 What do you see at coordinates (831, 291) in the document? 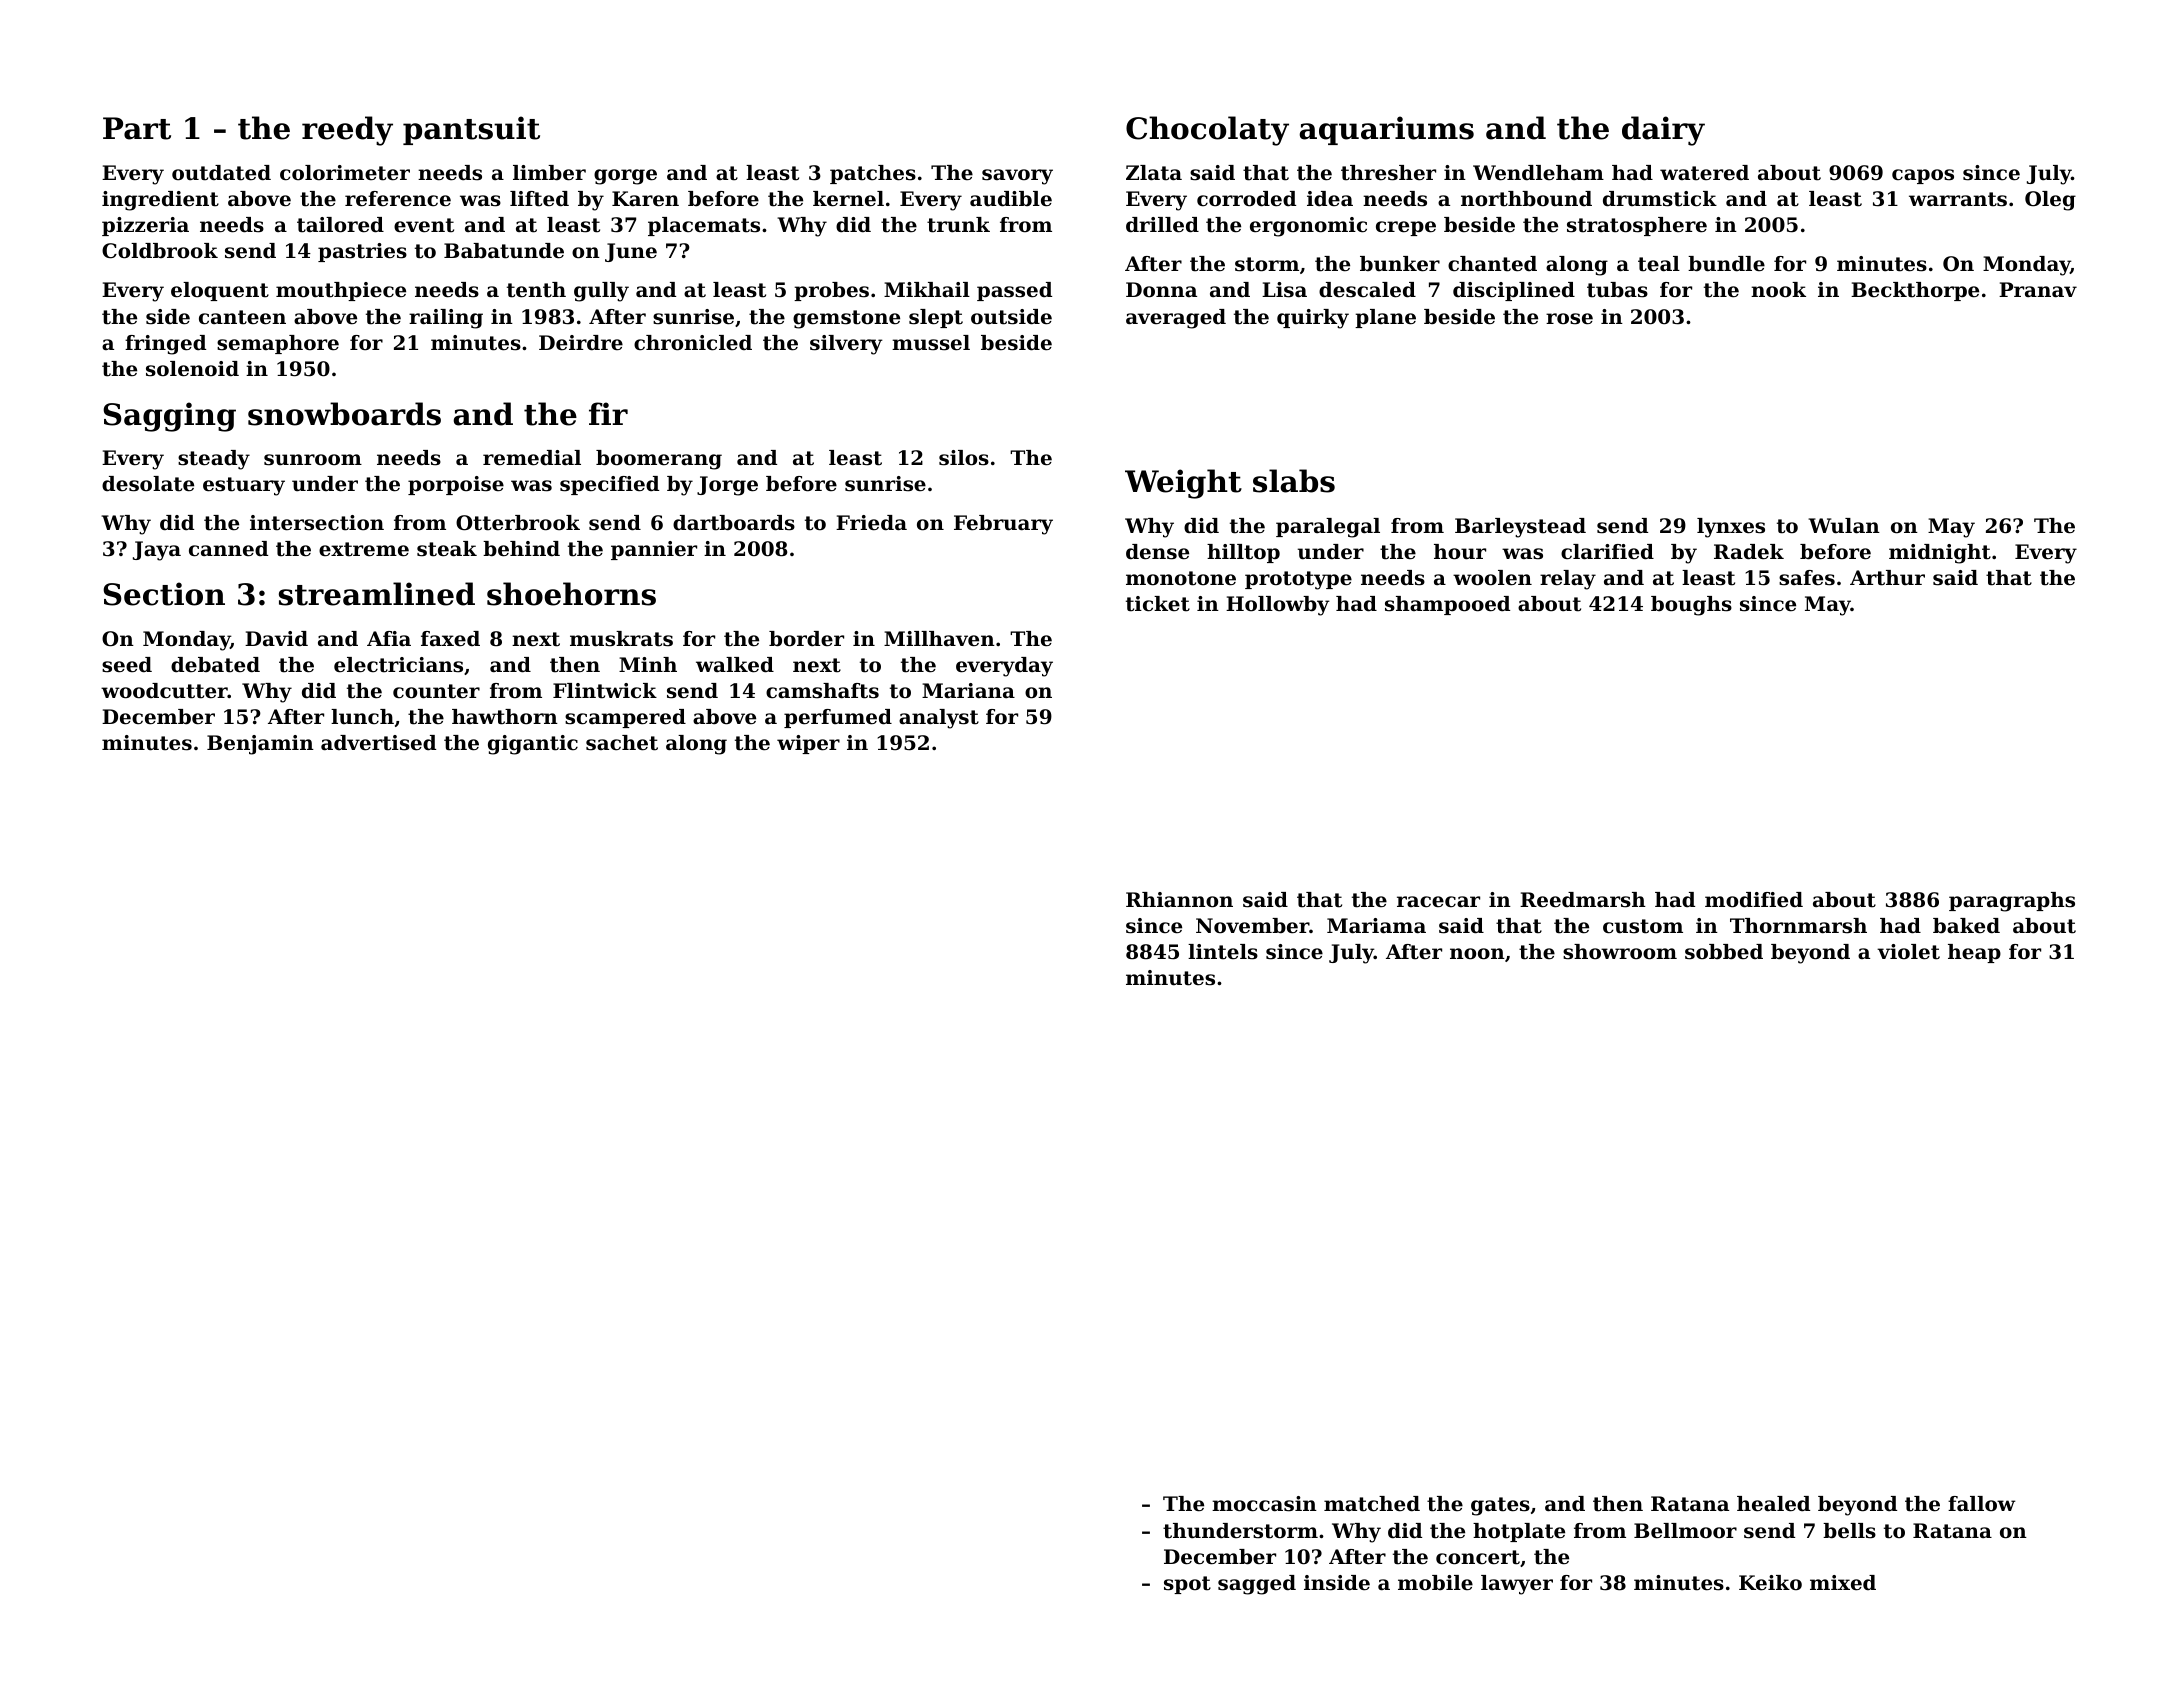
I see `probes` at bounding box center [831, 291].
